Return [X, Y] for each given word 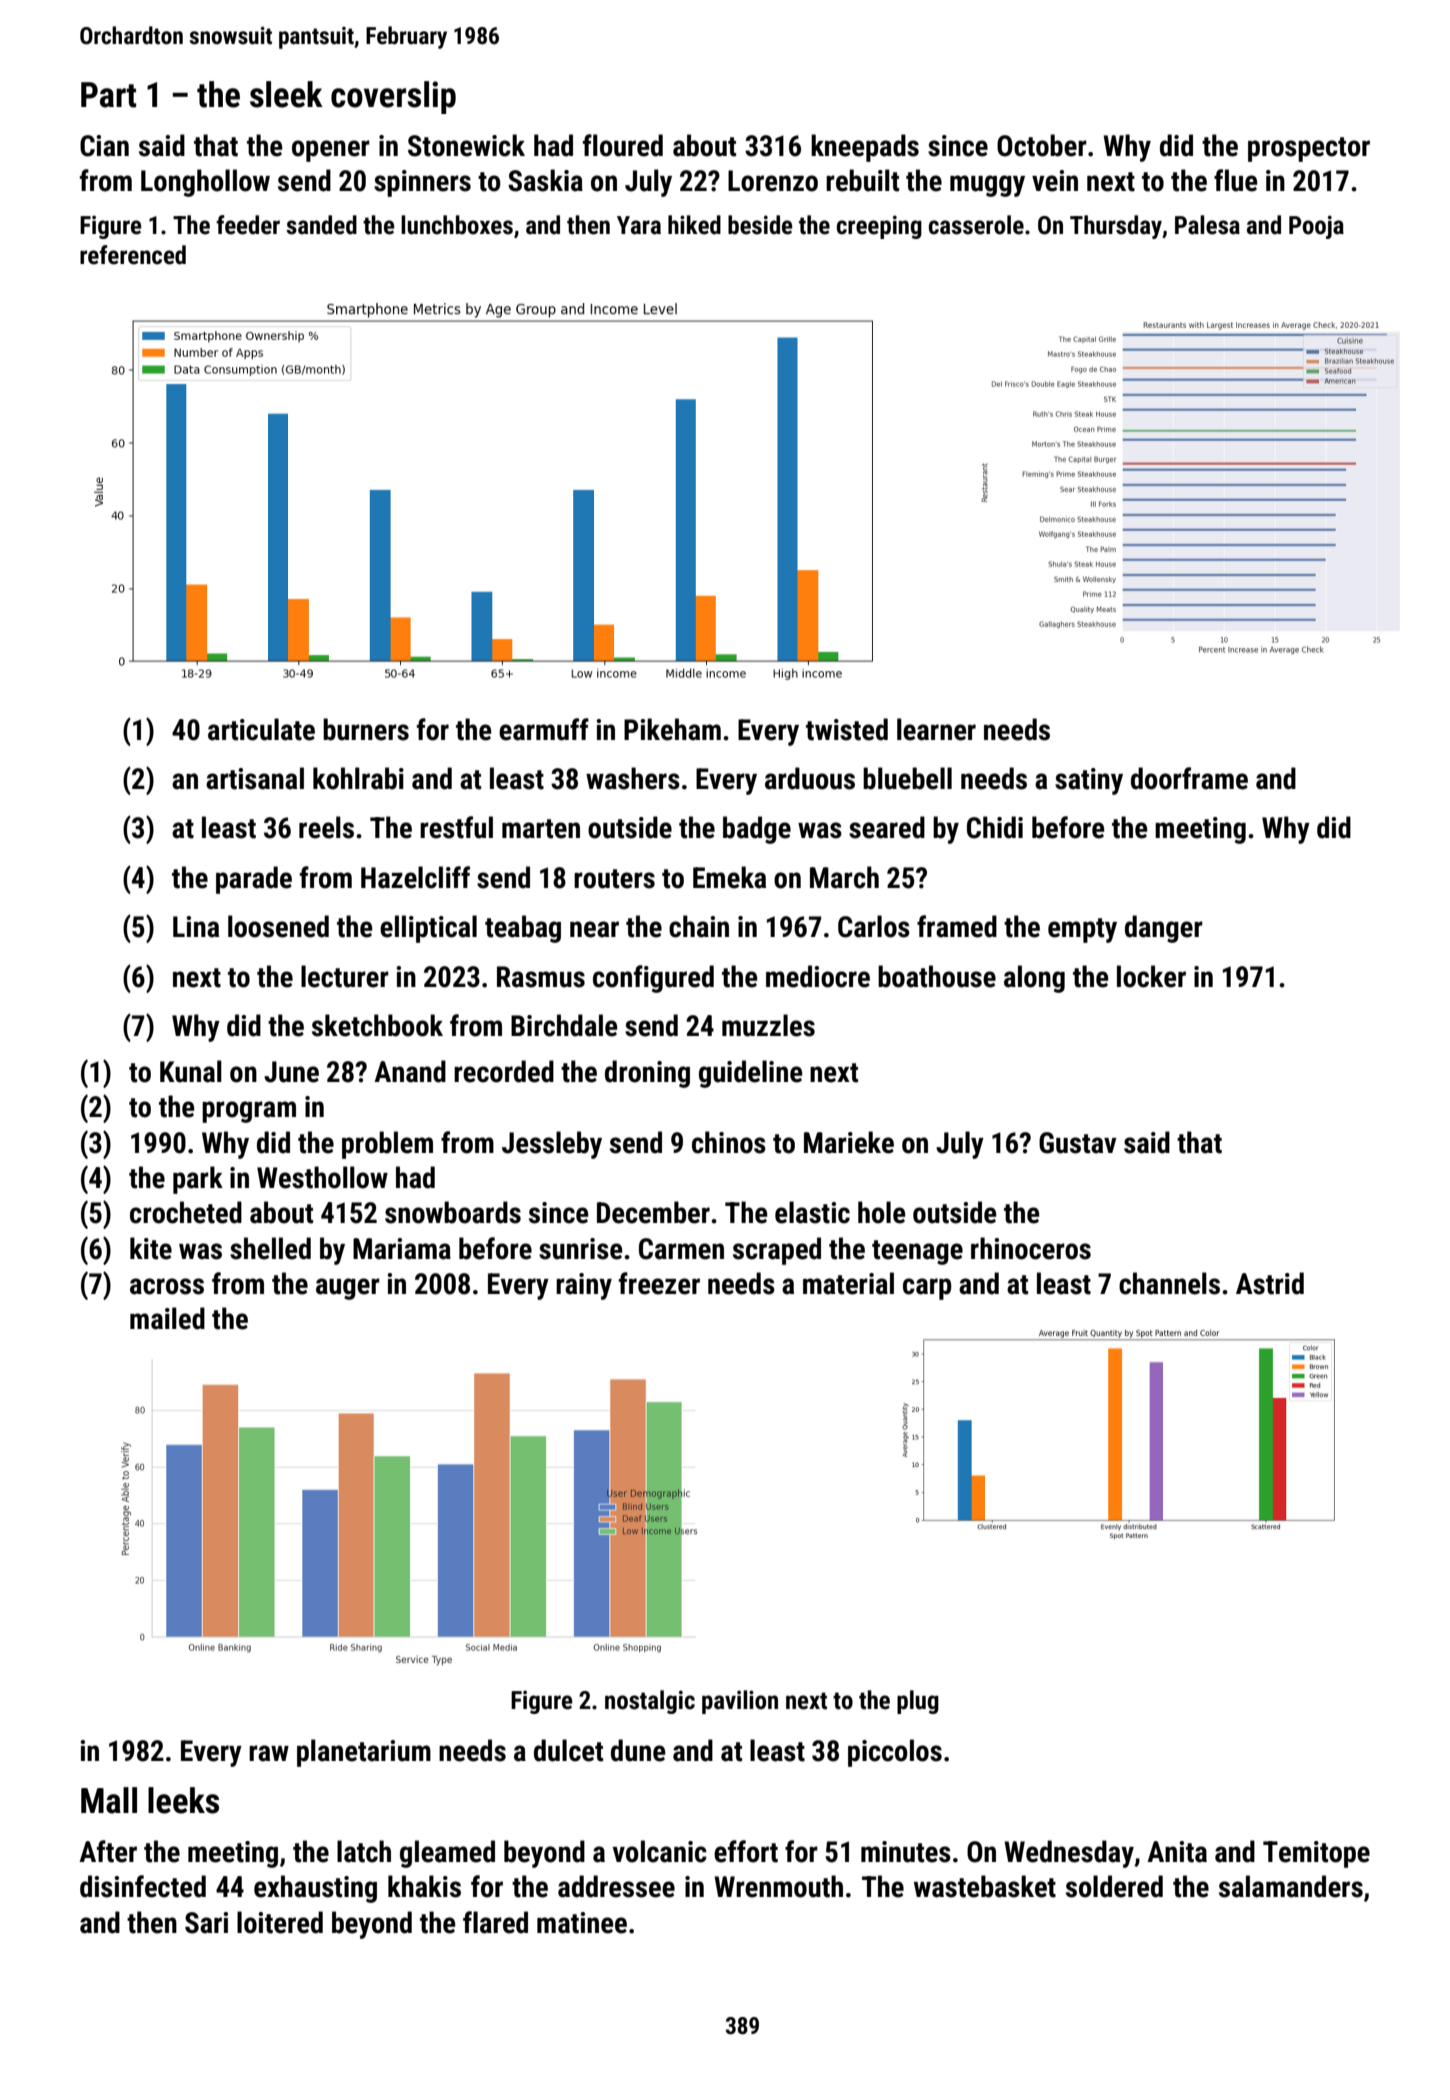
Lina [196, 927]
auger [348, 1289]
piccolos [895, 1753]
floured [623, 145]
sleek [286, 94]
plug [918, 1702]
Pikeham [672, 729]
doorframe [1189, 778]
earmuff [544, 729]
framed [957, 926]
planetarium [364, 1753]
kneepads [865, 148]
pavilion [740, 1702]
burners [366, 729]
